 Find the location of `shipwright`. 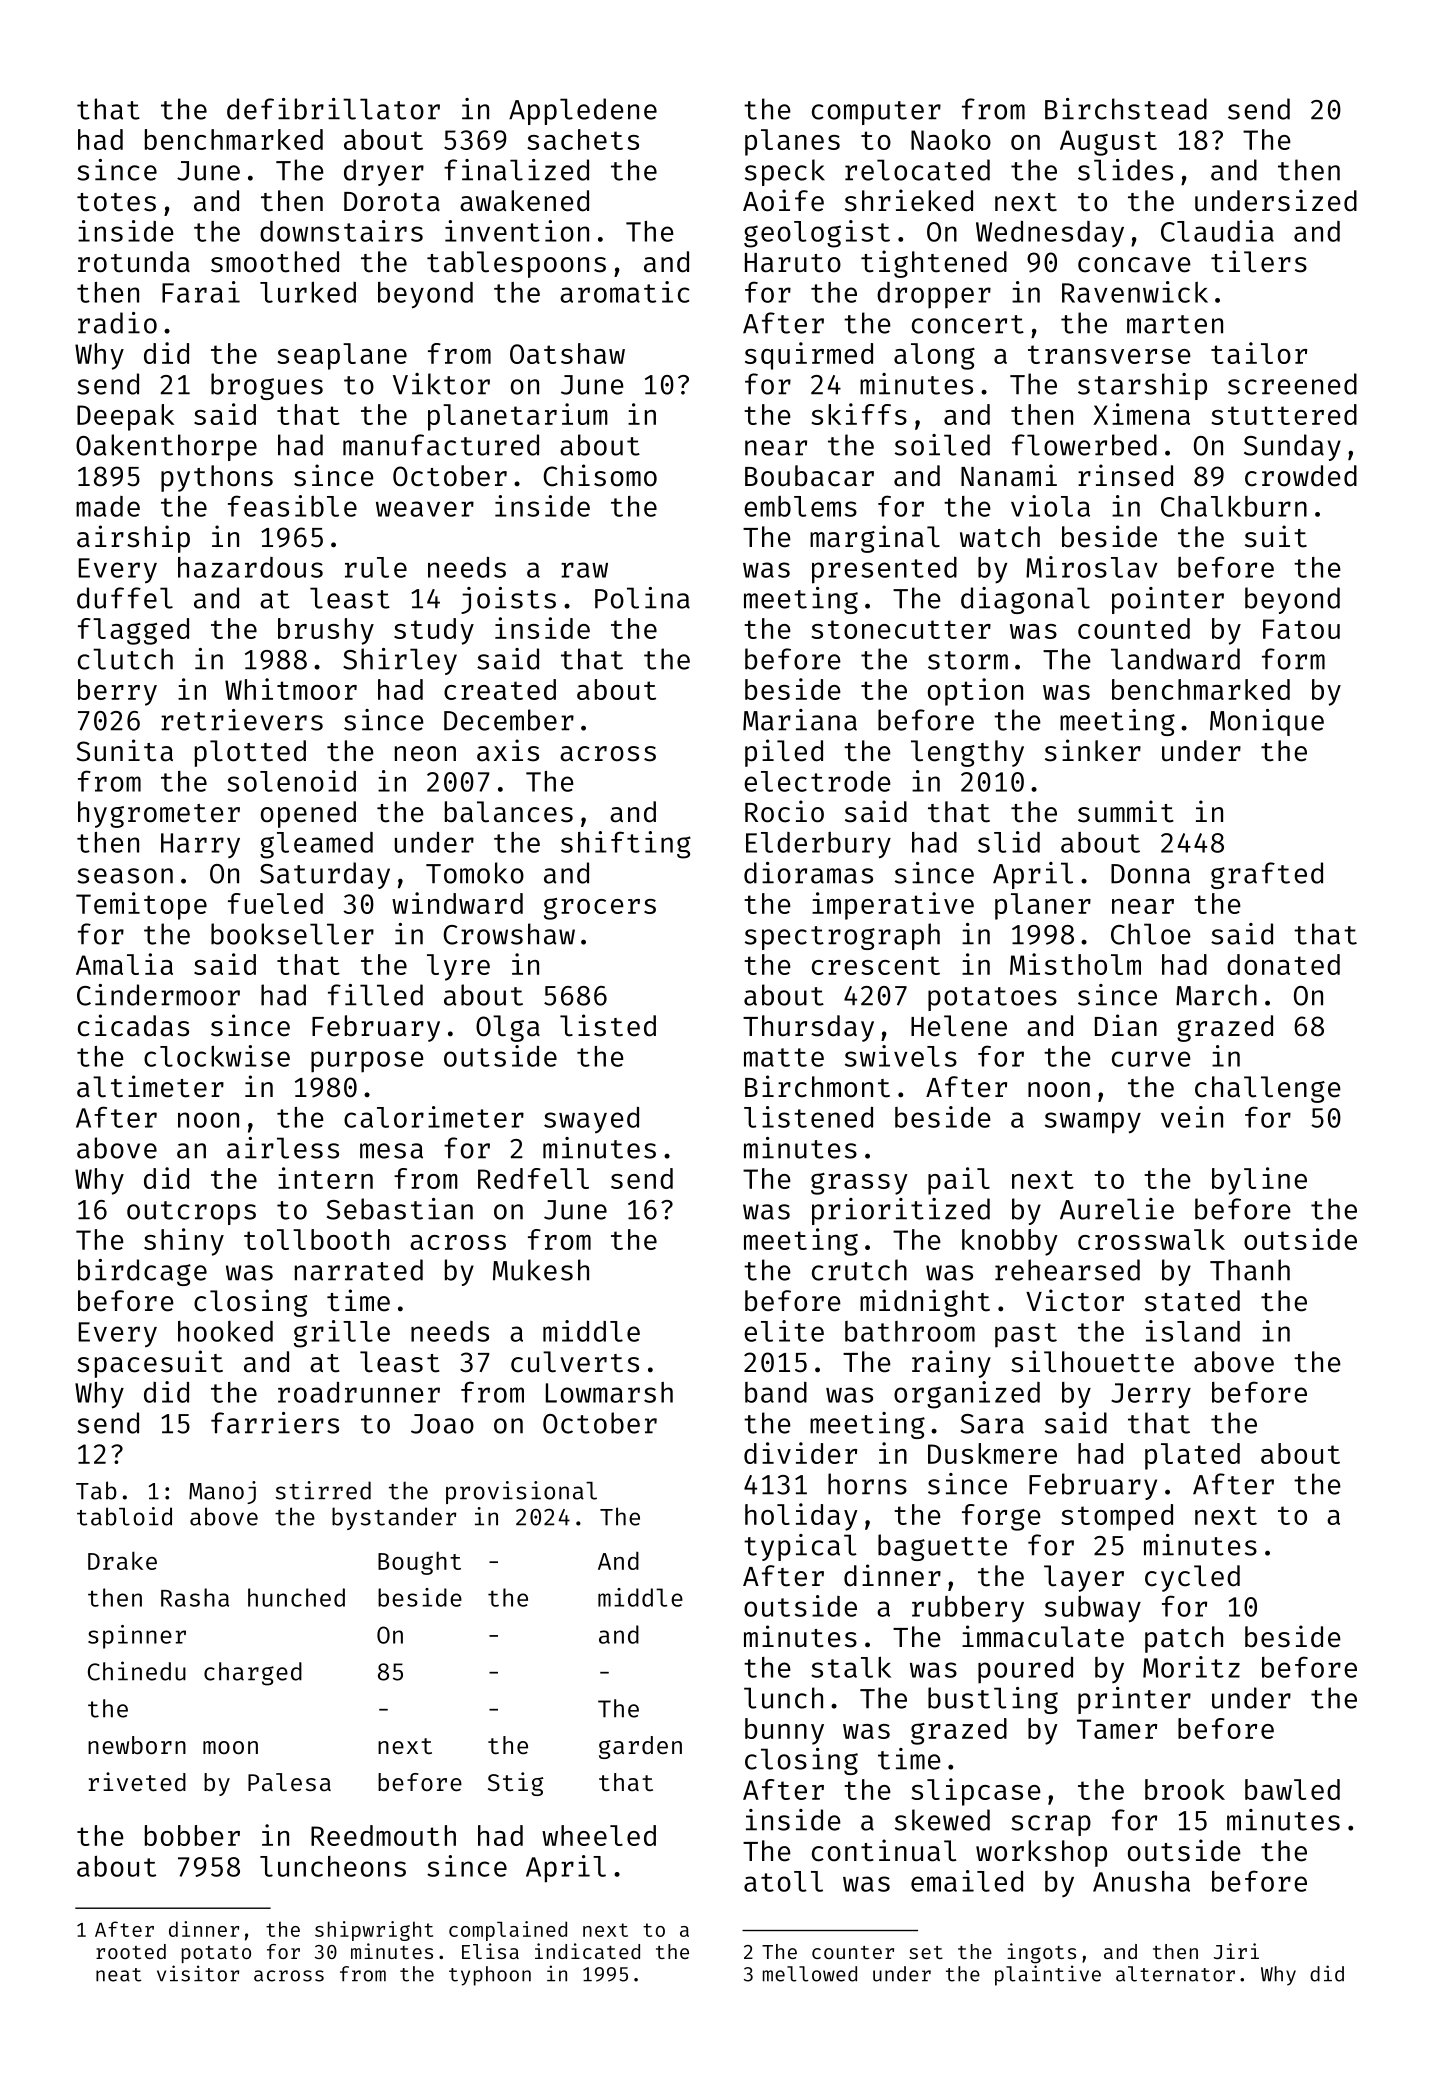

shipwright is located at coordinates (374, 1931).
